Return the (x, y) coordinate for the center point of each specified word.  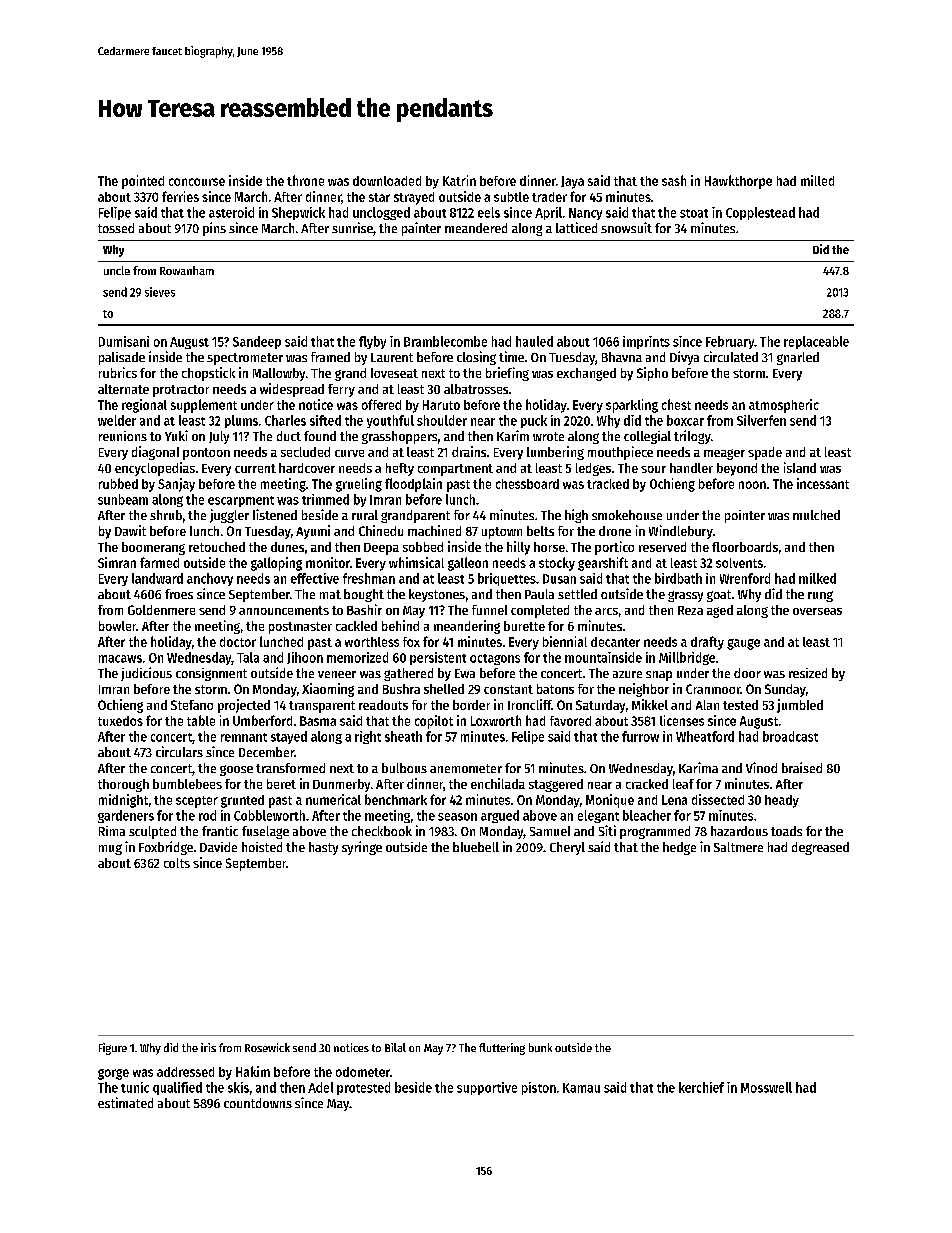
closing (476, 358)
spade (765, 453)
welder (117, 420)
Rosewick (267, 1047)
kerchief (701, 1087)
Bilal (395, 1047)
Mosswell (766, 1087)
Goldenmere (161, 610)
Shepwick (298, 213)
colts (177, 863)
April (548, 213)
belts (540, 531)
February (730, 342)
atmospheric (784, 406)
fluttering (502, 1049)
